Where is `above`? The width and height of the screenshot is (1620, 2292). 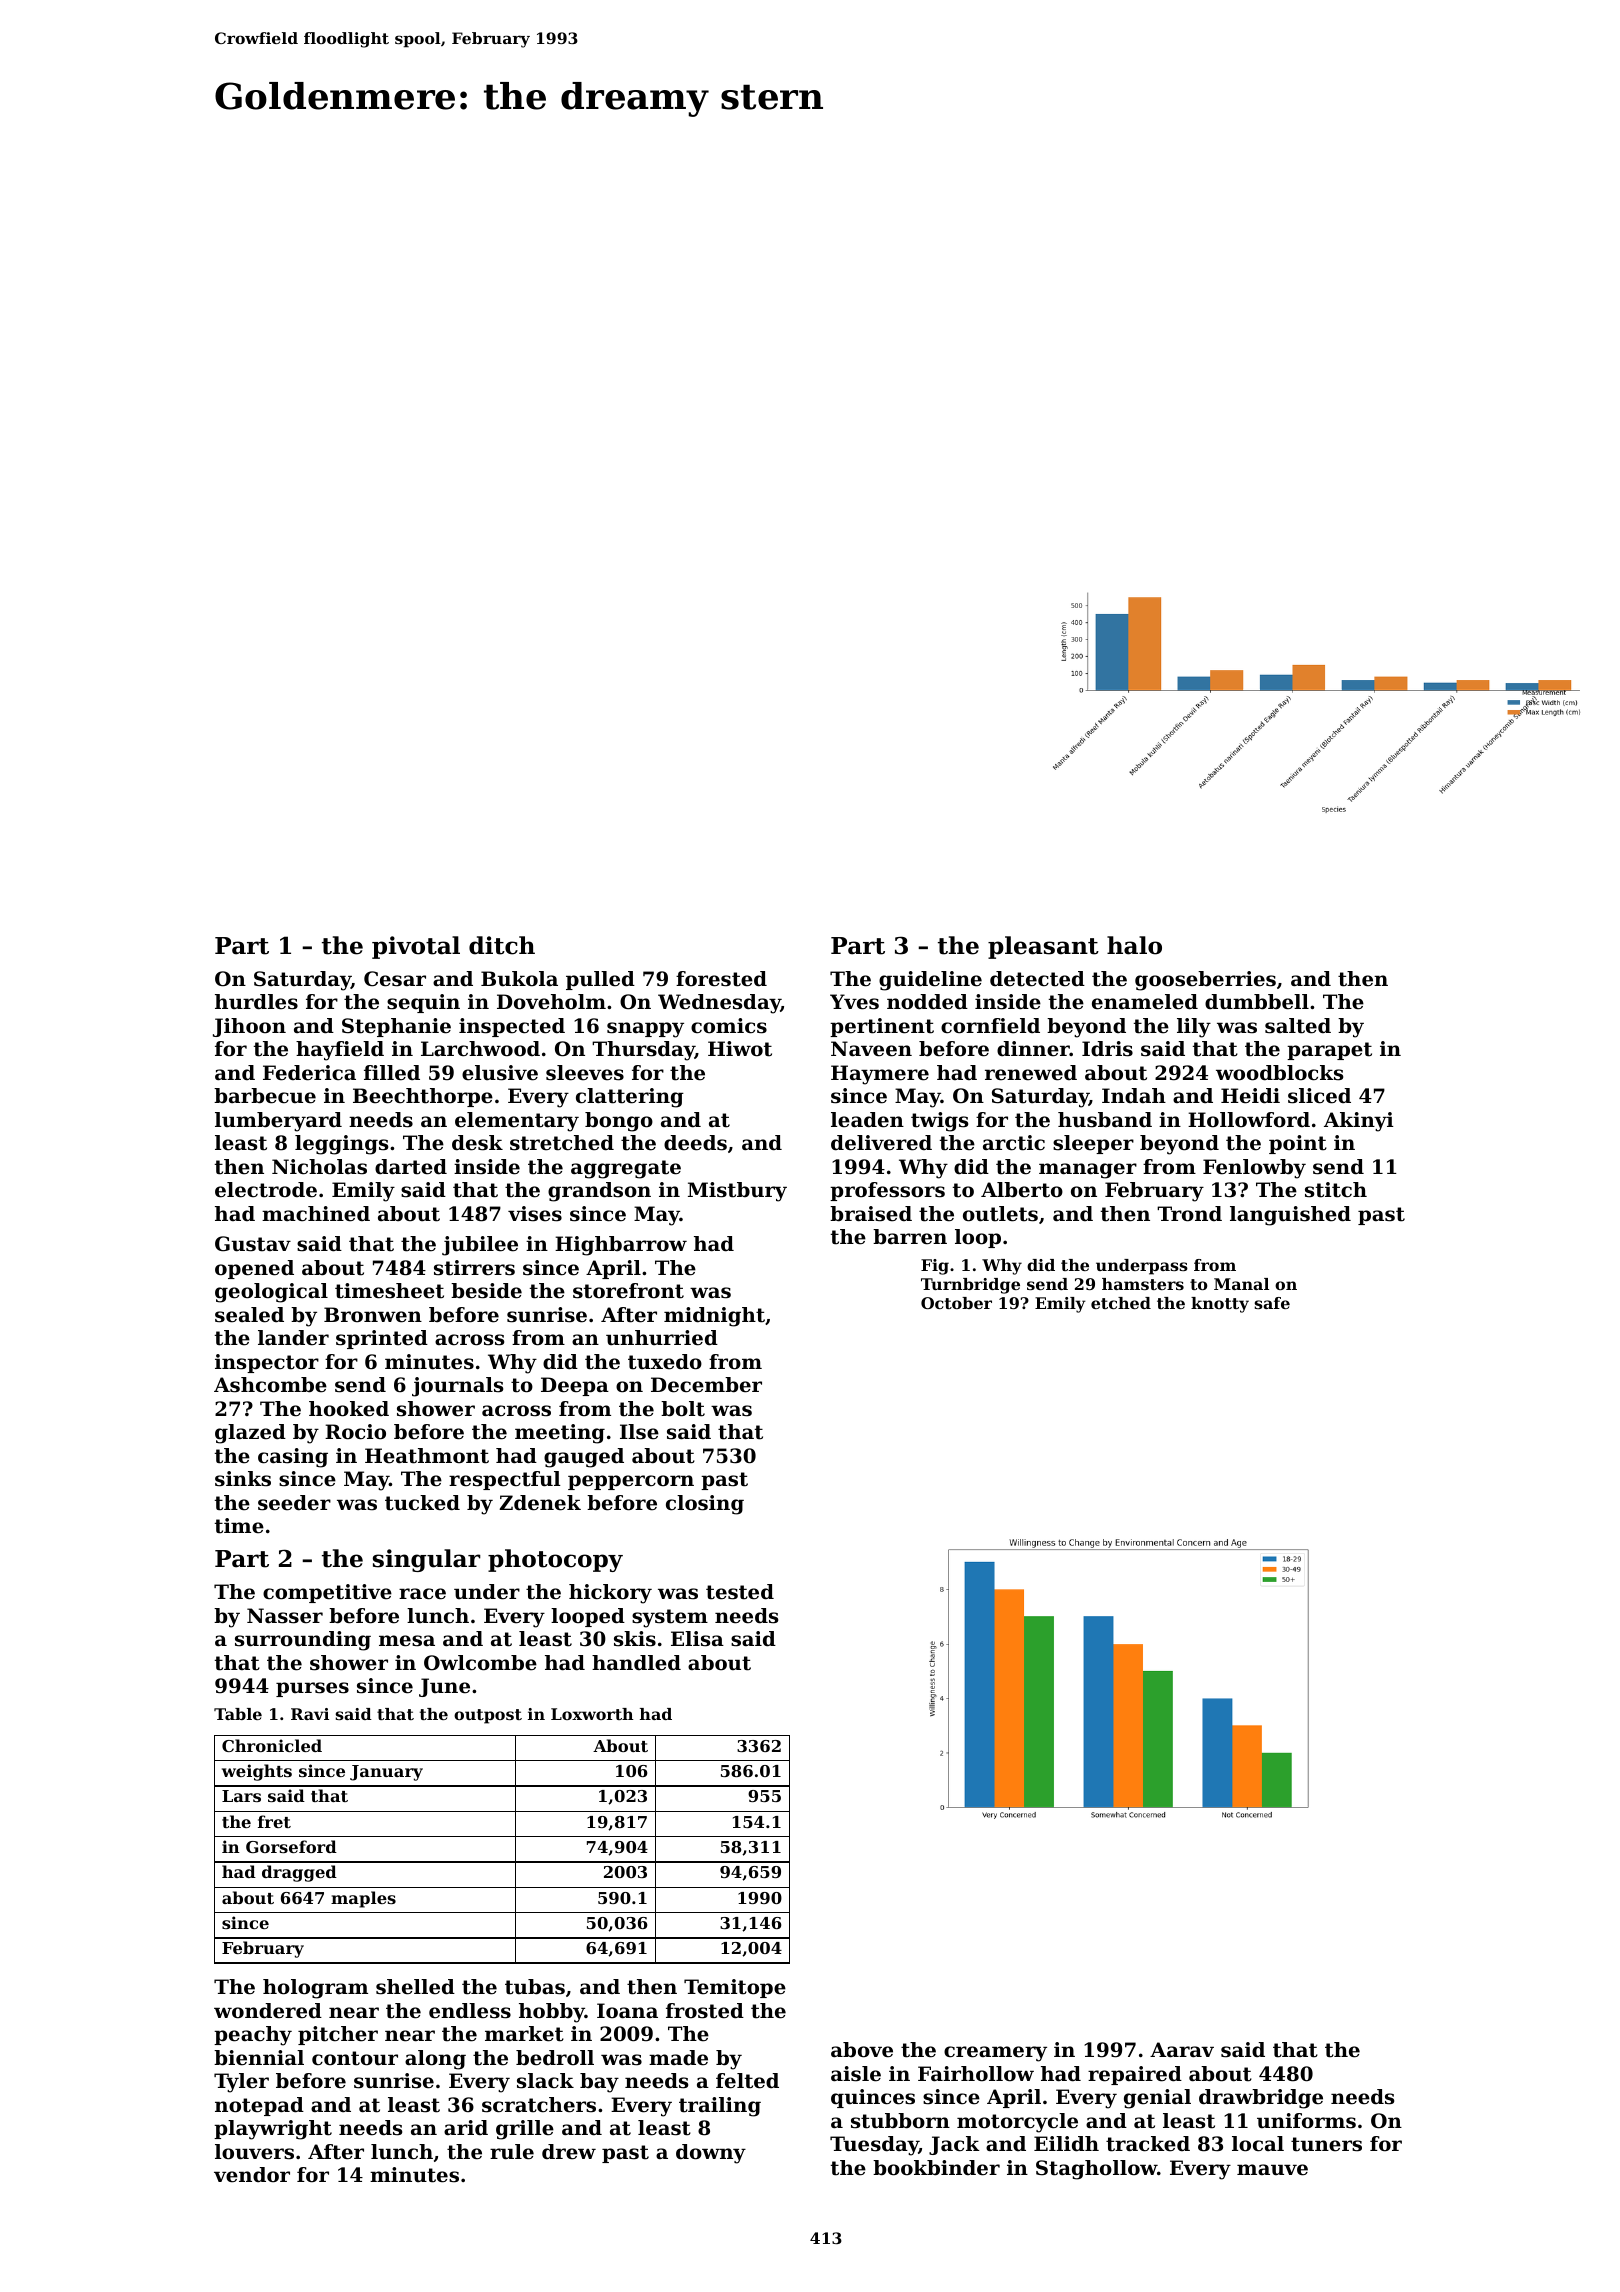 above is located at coordinates (862, 2050).
